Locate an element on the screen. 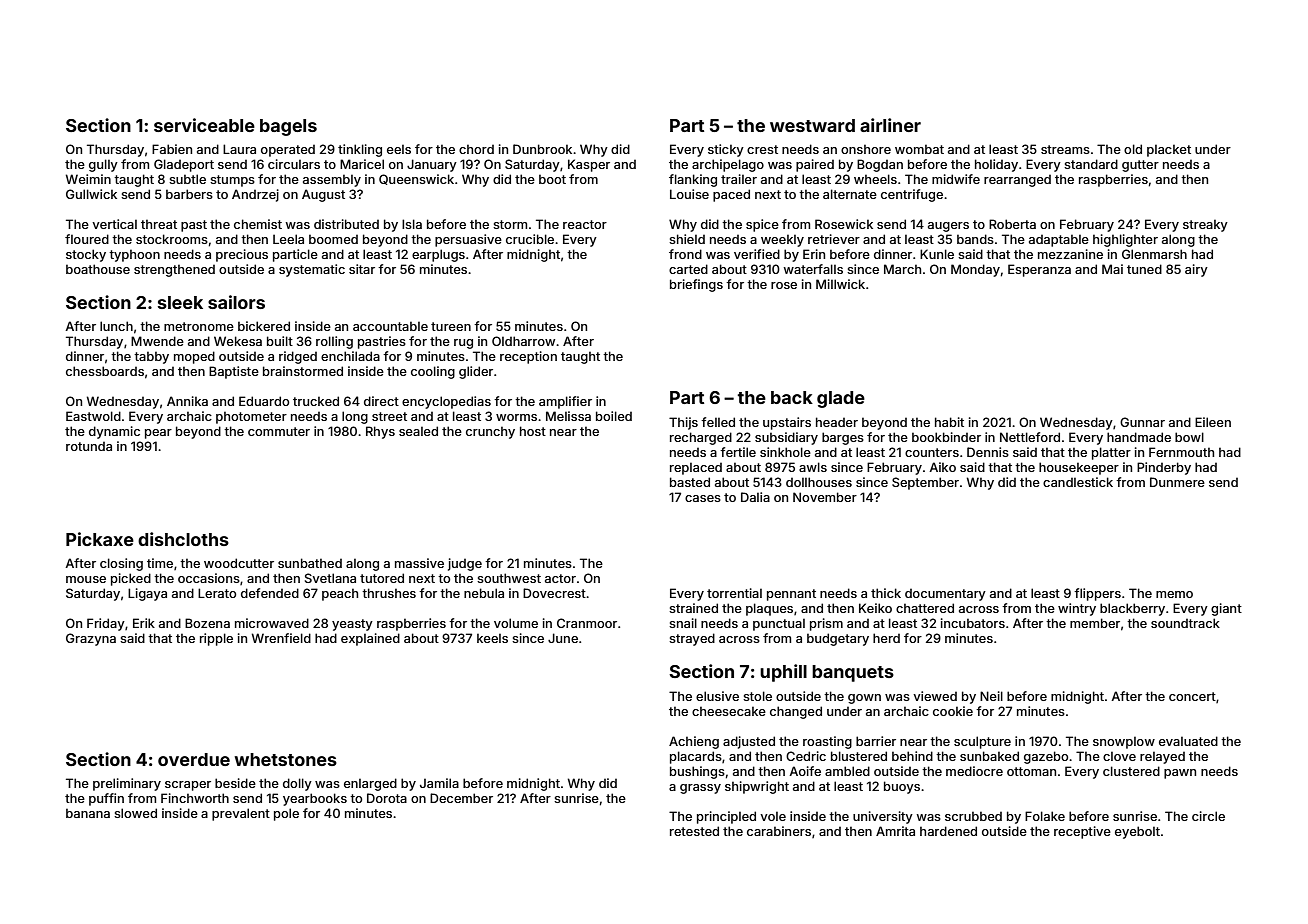 The image size is (1308, 924). documentary is located at coordinates (945, 595).
